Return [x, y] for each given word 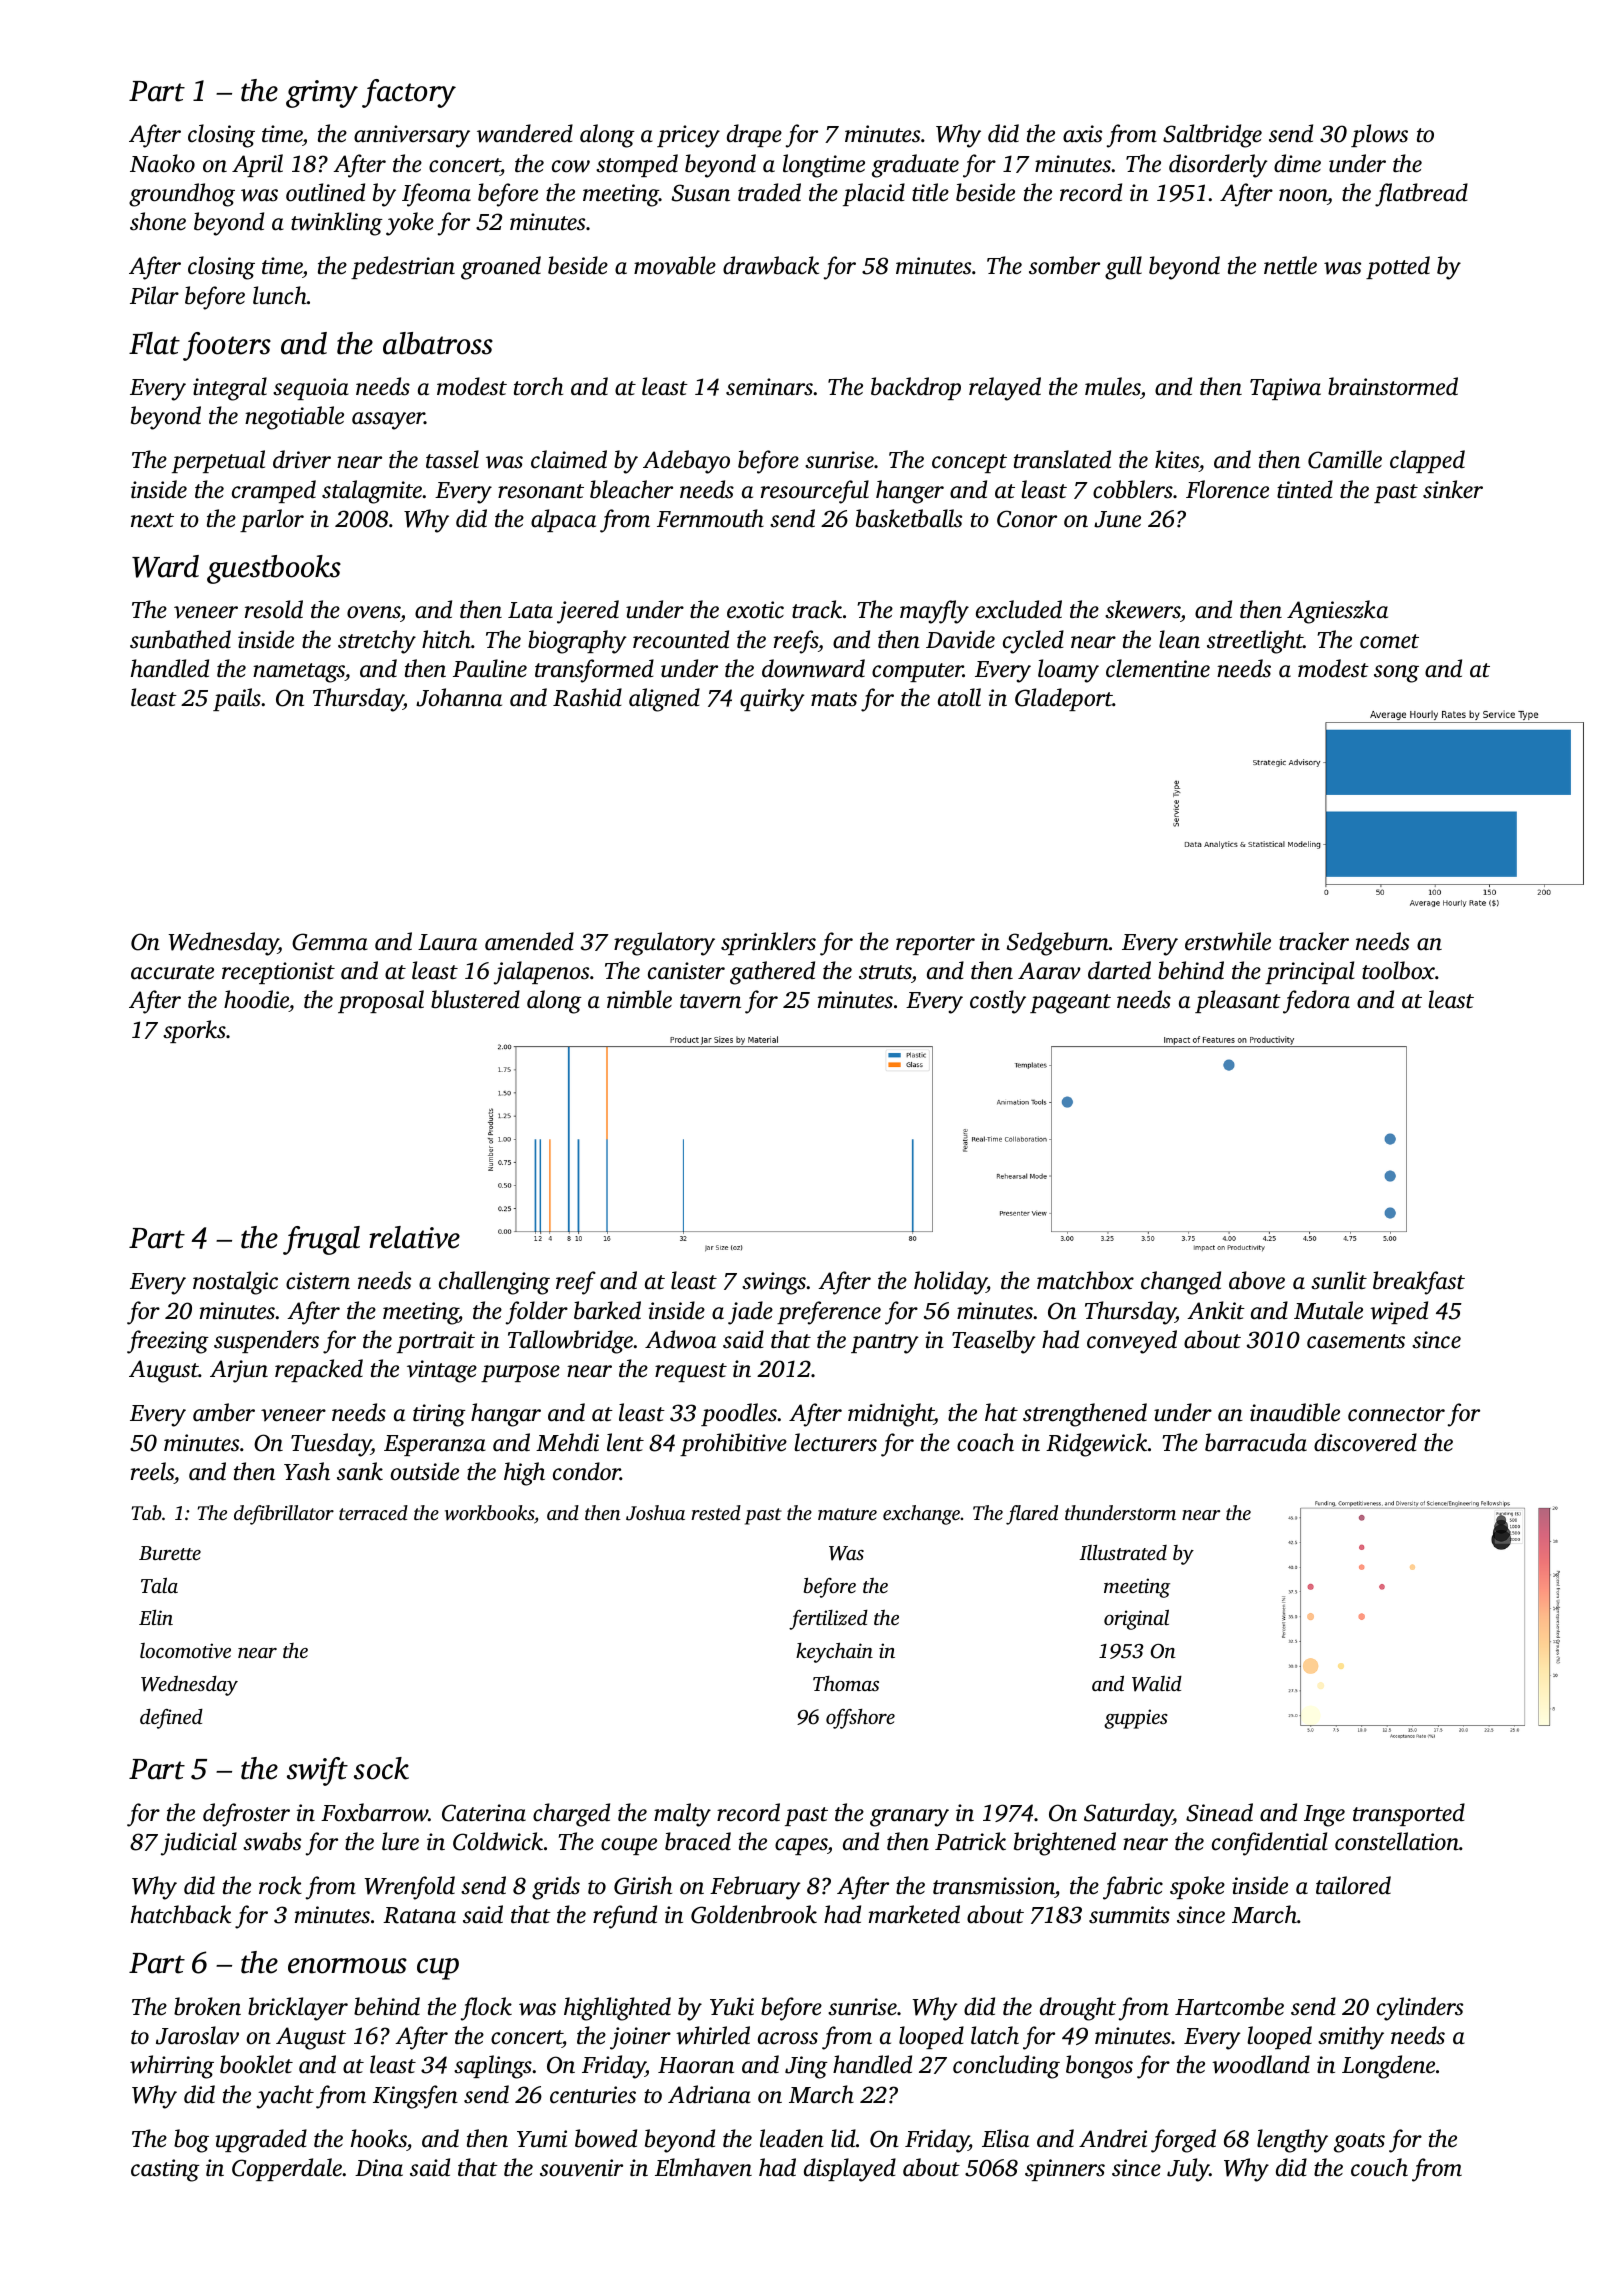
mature [847, 1514]
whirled [713, 2035]
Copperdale [287, 2169]
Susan [701, 193]
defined [171, 1719]
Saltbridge [1212, 136]
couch [1379, 2167]
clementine [1158, 668]
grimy [322, 94]
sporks [194, 1031]
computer [917, 672]
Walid [1157, 1684]
